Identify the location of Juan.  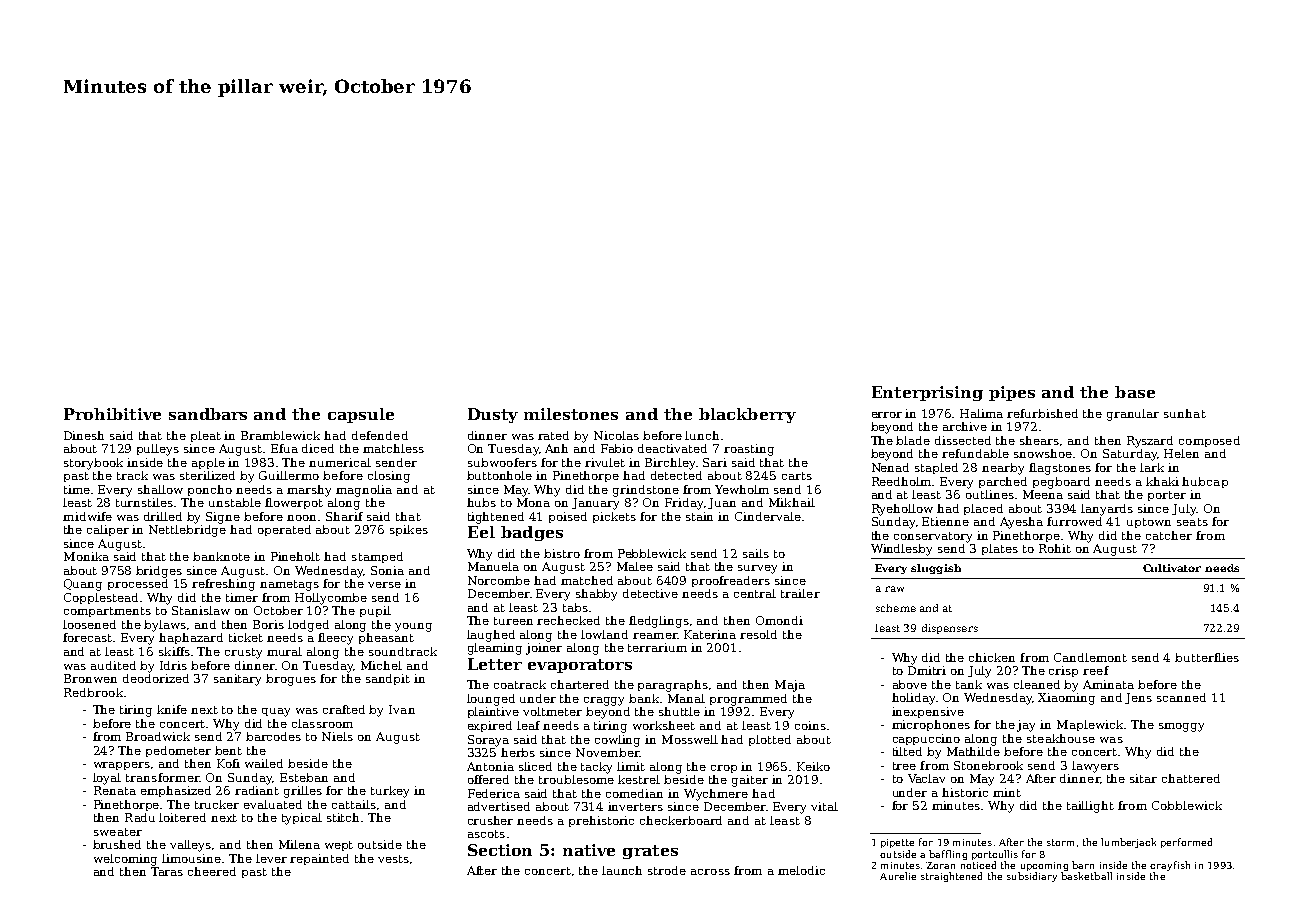
(722, 503).
